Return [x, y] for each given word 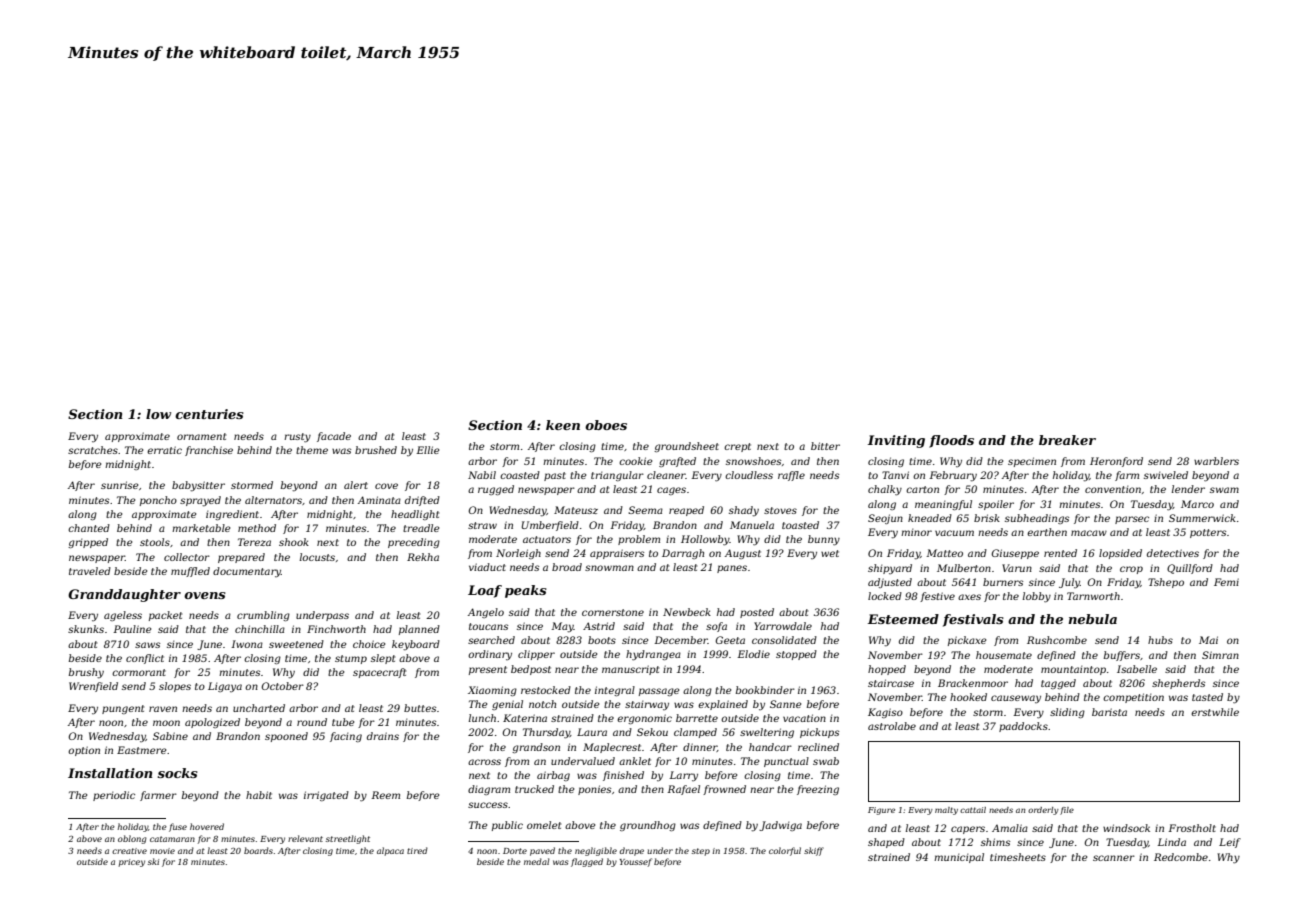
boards [258, 850]
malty [946, 811]
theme [312, 450]
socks [177, 773]
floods [951, 441]
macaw [1089, 533]
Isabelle [1137, 669]
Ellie [427, 450]
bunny [824, 540]
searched [491, 640]
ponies [594, 790]
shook [294, 542]
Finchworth [336, 629]
